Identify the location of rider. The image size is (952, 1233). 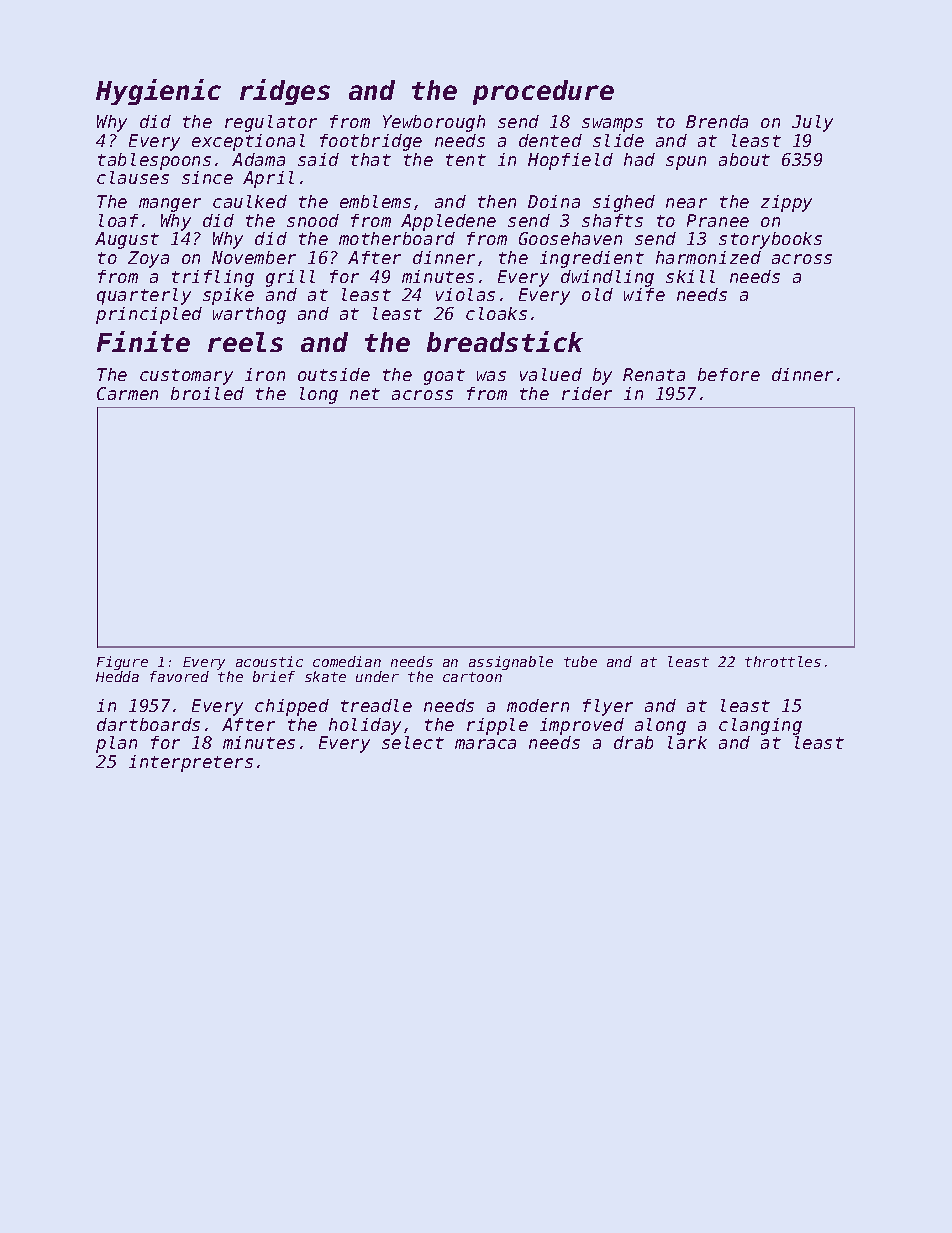
(587, 393).
